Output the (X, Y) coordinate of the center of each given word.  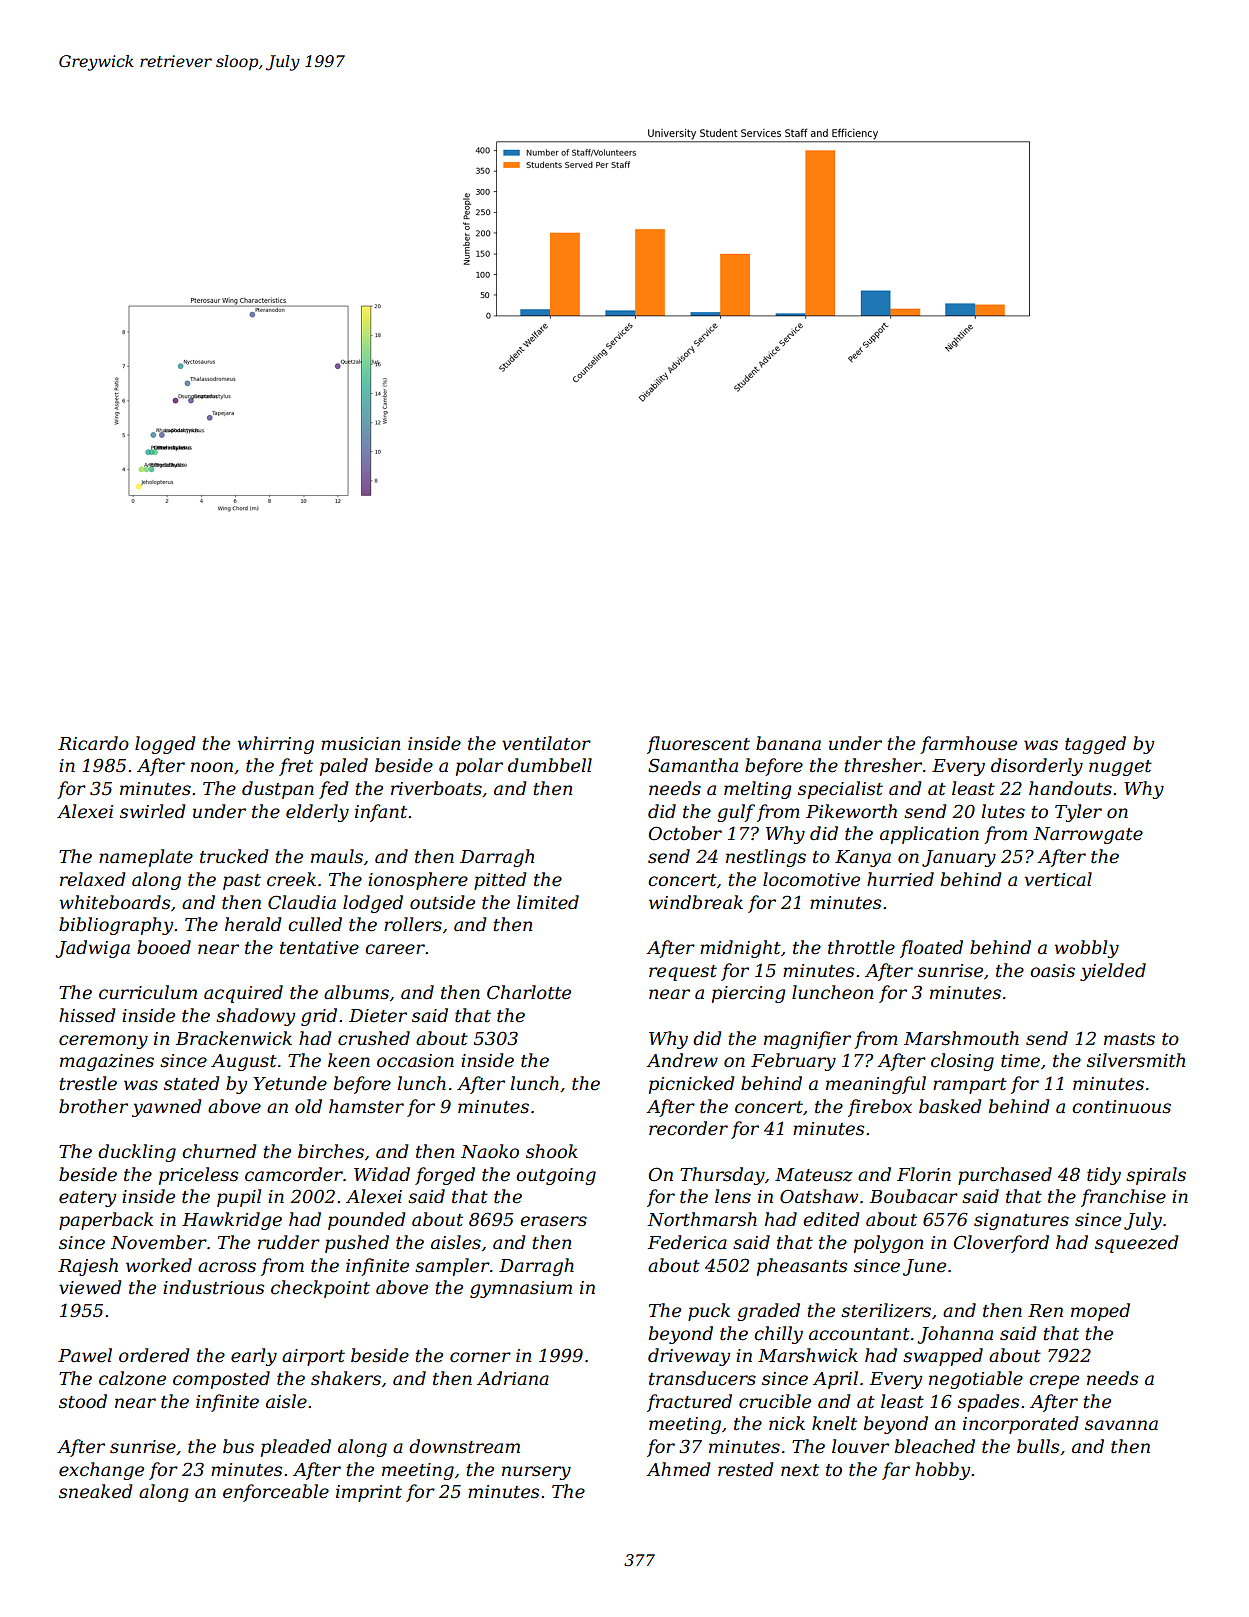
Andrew (682, 1060)
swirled (153, 811)
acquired (243, 994)
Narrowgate (1088, 835)
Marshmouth (961, 1038)
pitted (500, 881)
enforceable (276, 1493)
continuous (1121, 1107)
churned (219, 1151)
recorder (688, 1128)
